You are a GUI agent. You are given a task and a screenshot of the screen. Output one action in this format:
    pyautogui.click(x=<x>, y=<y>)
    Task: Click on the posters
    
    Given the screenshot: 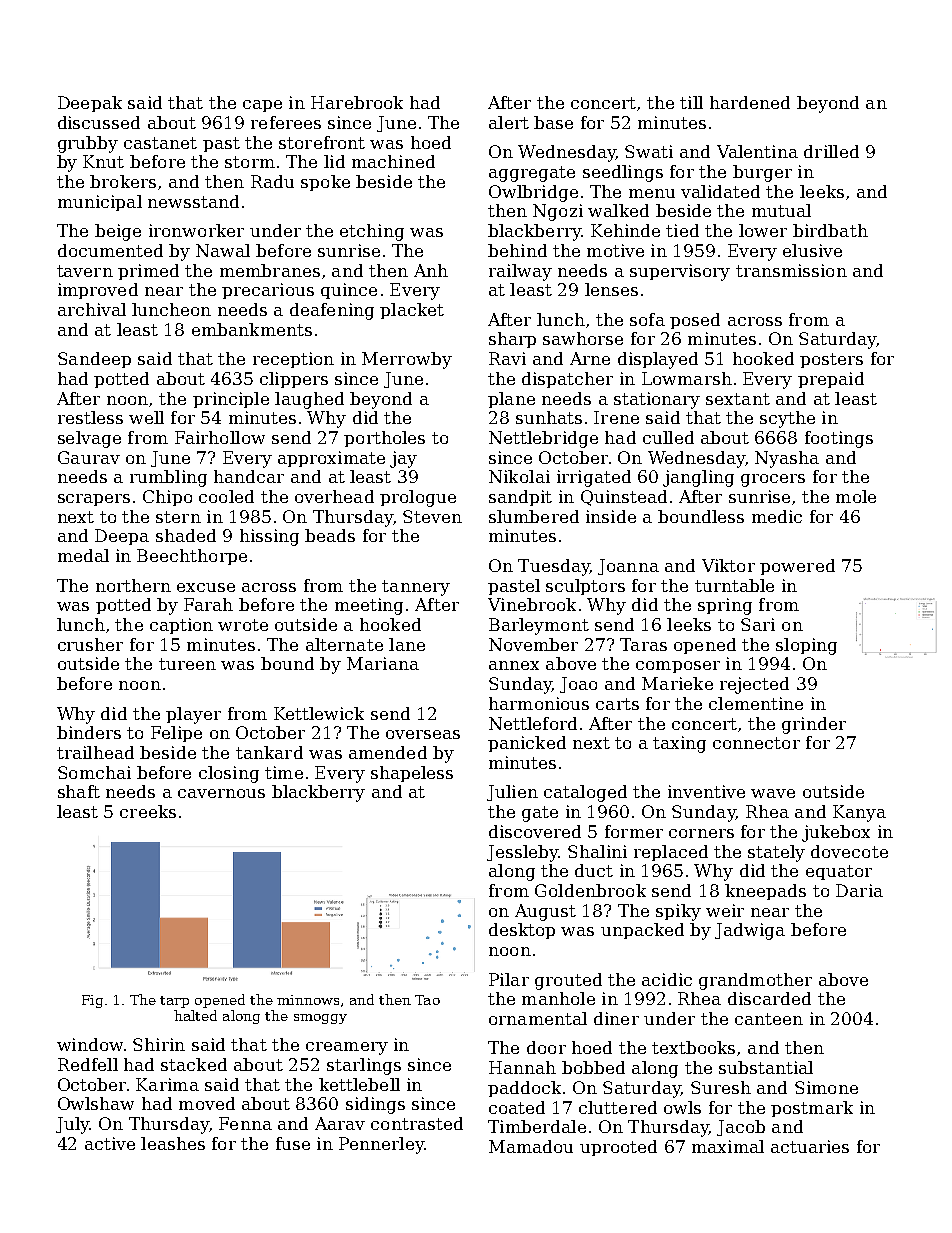 What is the action you would take?
    pyautogui.click(x=831, y=360)
